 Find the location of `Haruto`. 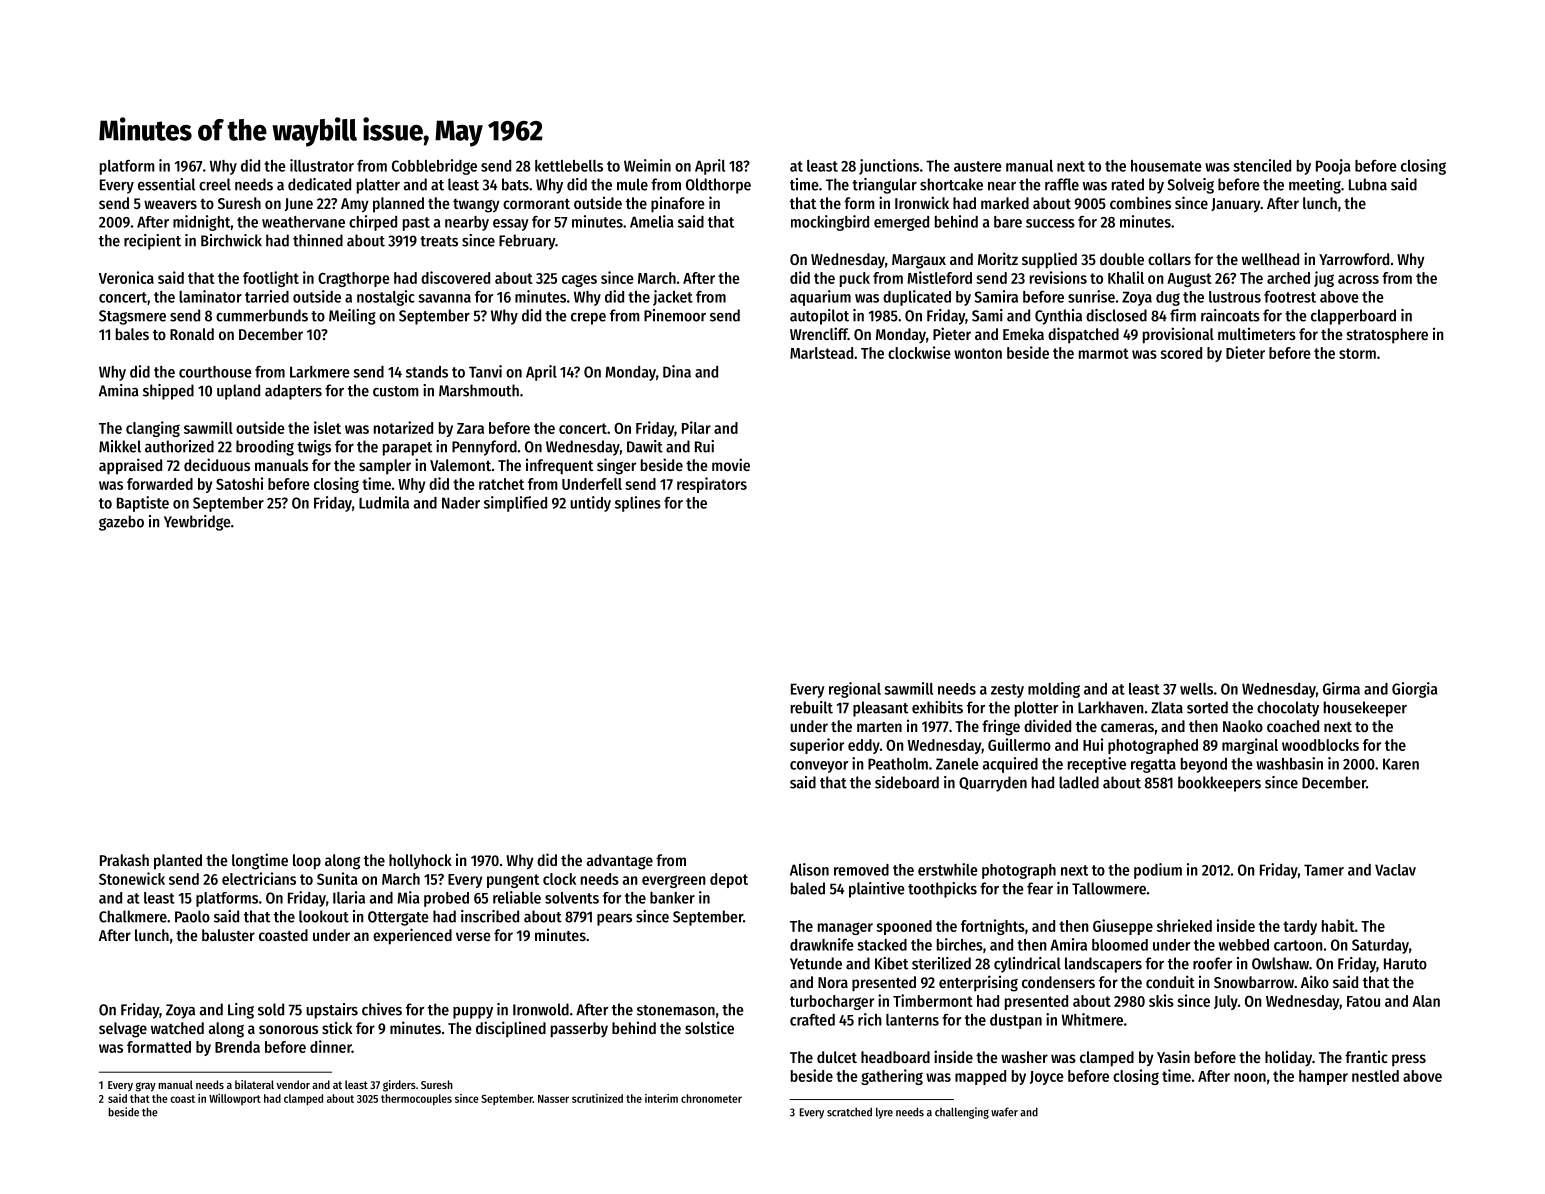

Haruto is located at coordinates (1405, 964).
